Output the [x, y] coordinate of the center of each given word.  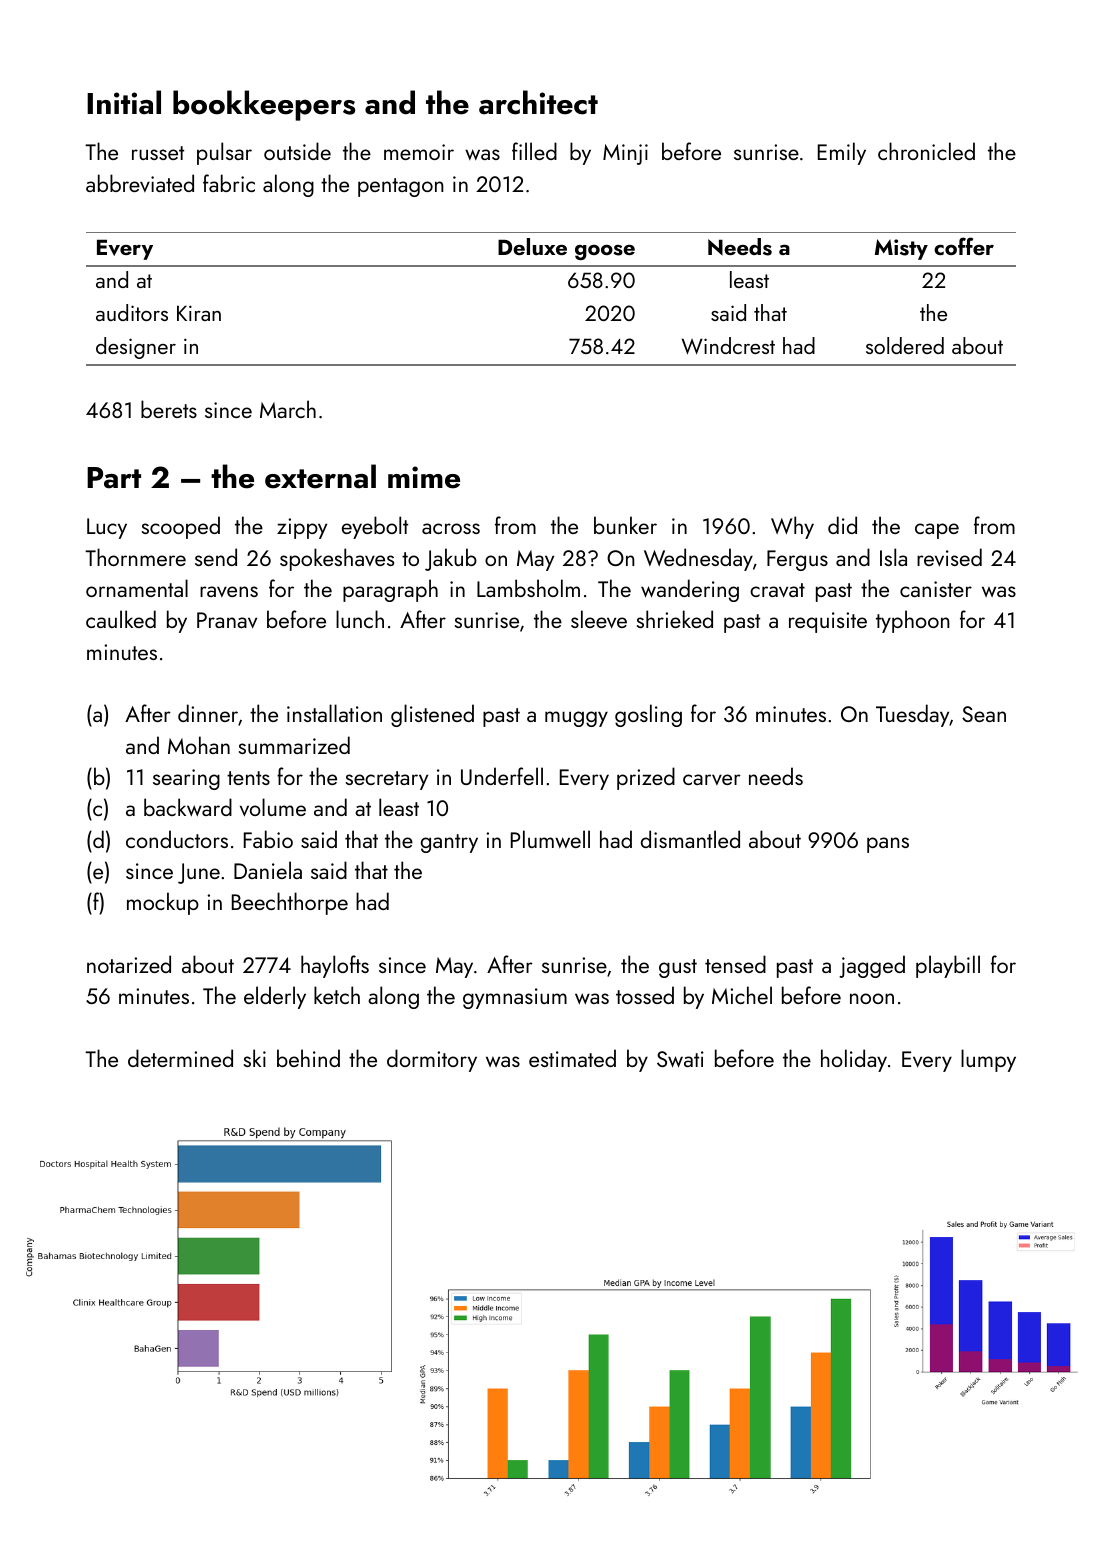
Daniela [268, 870]
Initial [124, 102]
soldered [905, 345]
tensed [735, 964]
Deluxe [532, 246]
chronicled [926, 151]
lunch [360, 619]
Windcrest [728, 345]
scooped [181, 527]
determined [180, 1058]
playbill [948, 966]
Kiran [199, 313]
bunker [625, 525]
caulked [121, 619]
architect [538, 102]
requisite [828, 622]
